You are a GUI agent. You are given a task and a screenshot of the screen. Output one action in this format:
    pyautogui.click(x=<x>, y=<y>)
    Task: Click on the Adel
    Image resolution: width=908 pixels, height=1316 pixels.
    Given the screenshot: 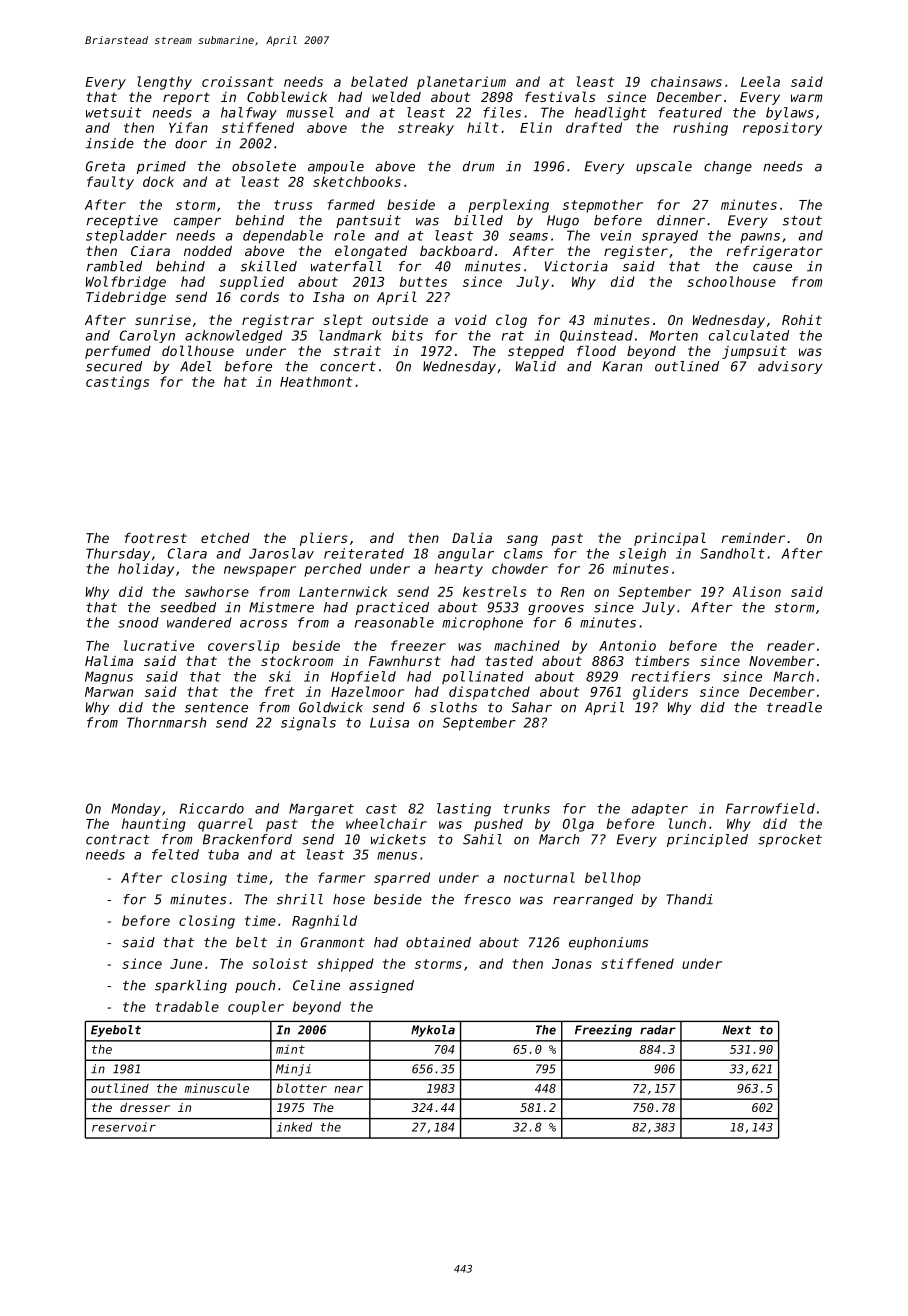 What is the action you would take?
    pyautogui.click(x=196, y=366)
